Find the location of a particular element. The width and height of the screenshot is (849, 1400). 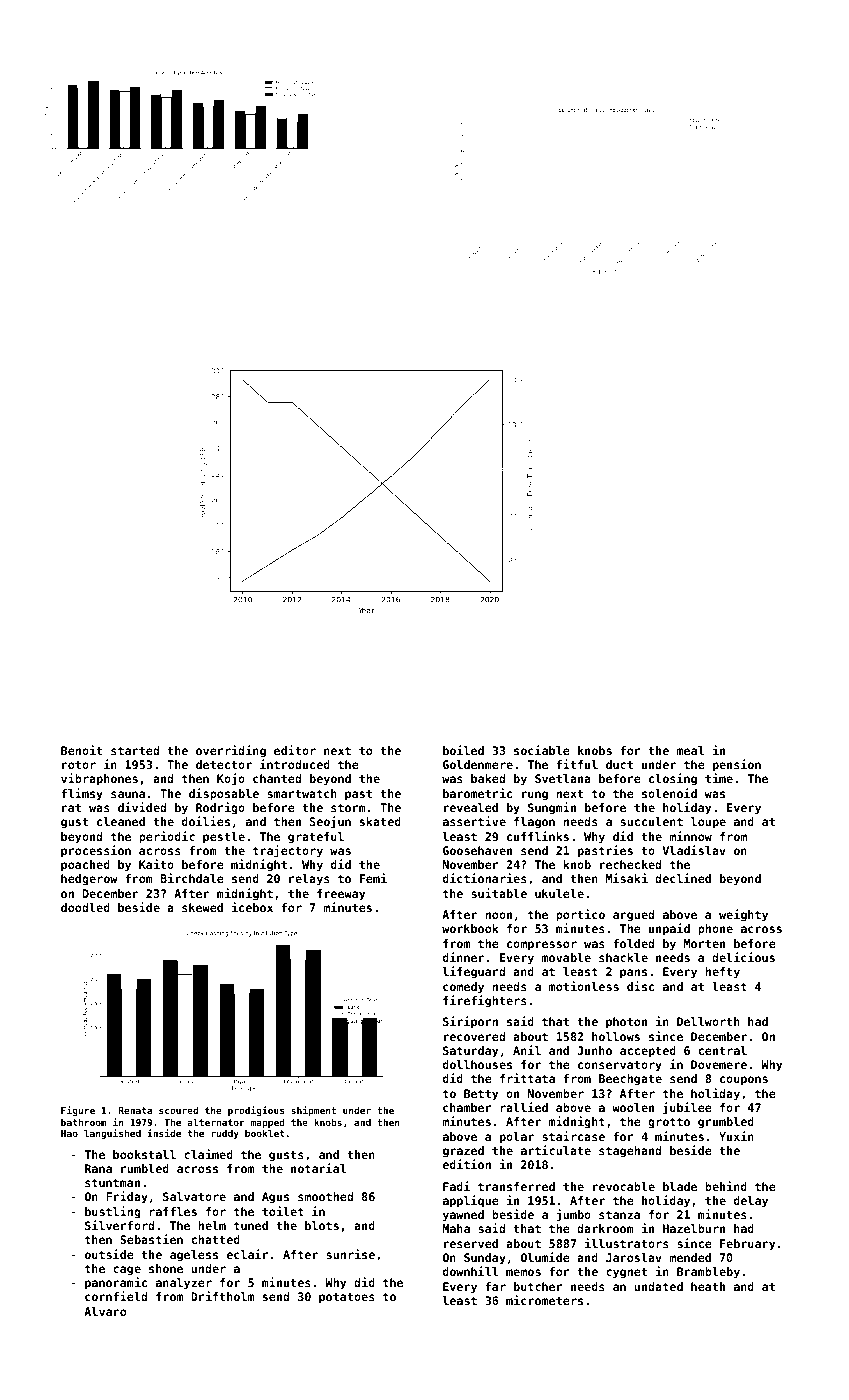

Alvaro is located at coordinates (105, 1311).
